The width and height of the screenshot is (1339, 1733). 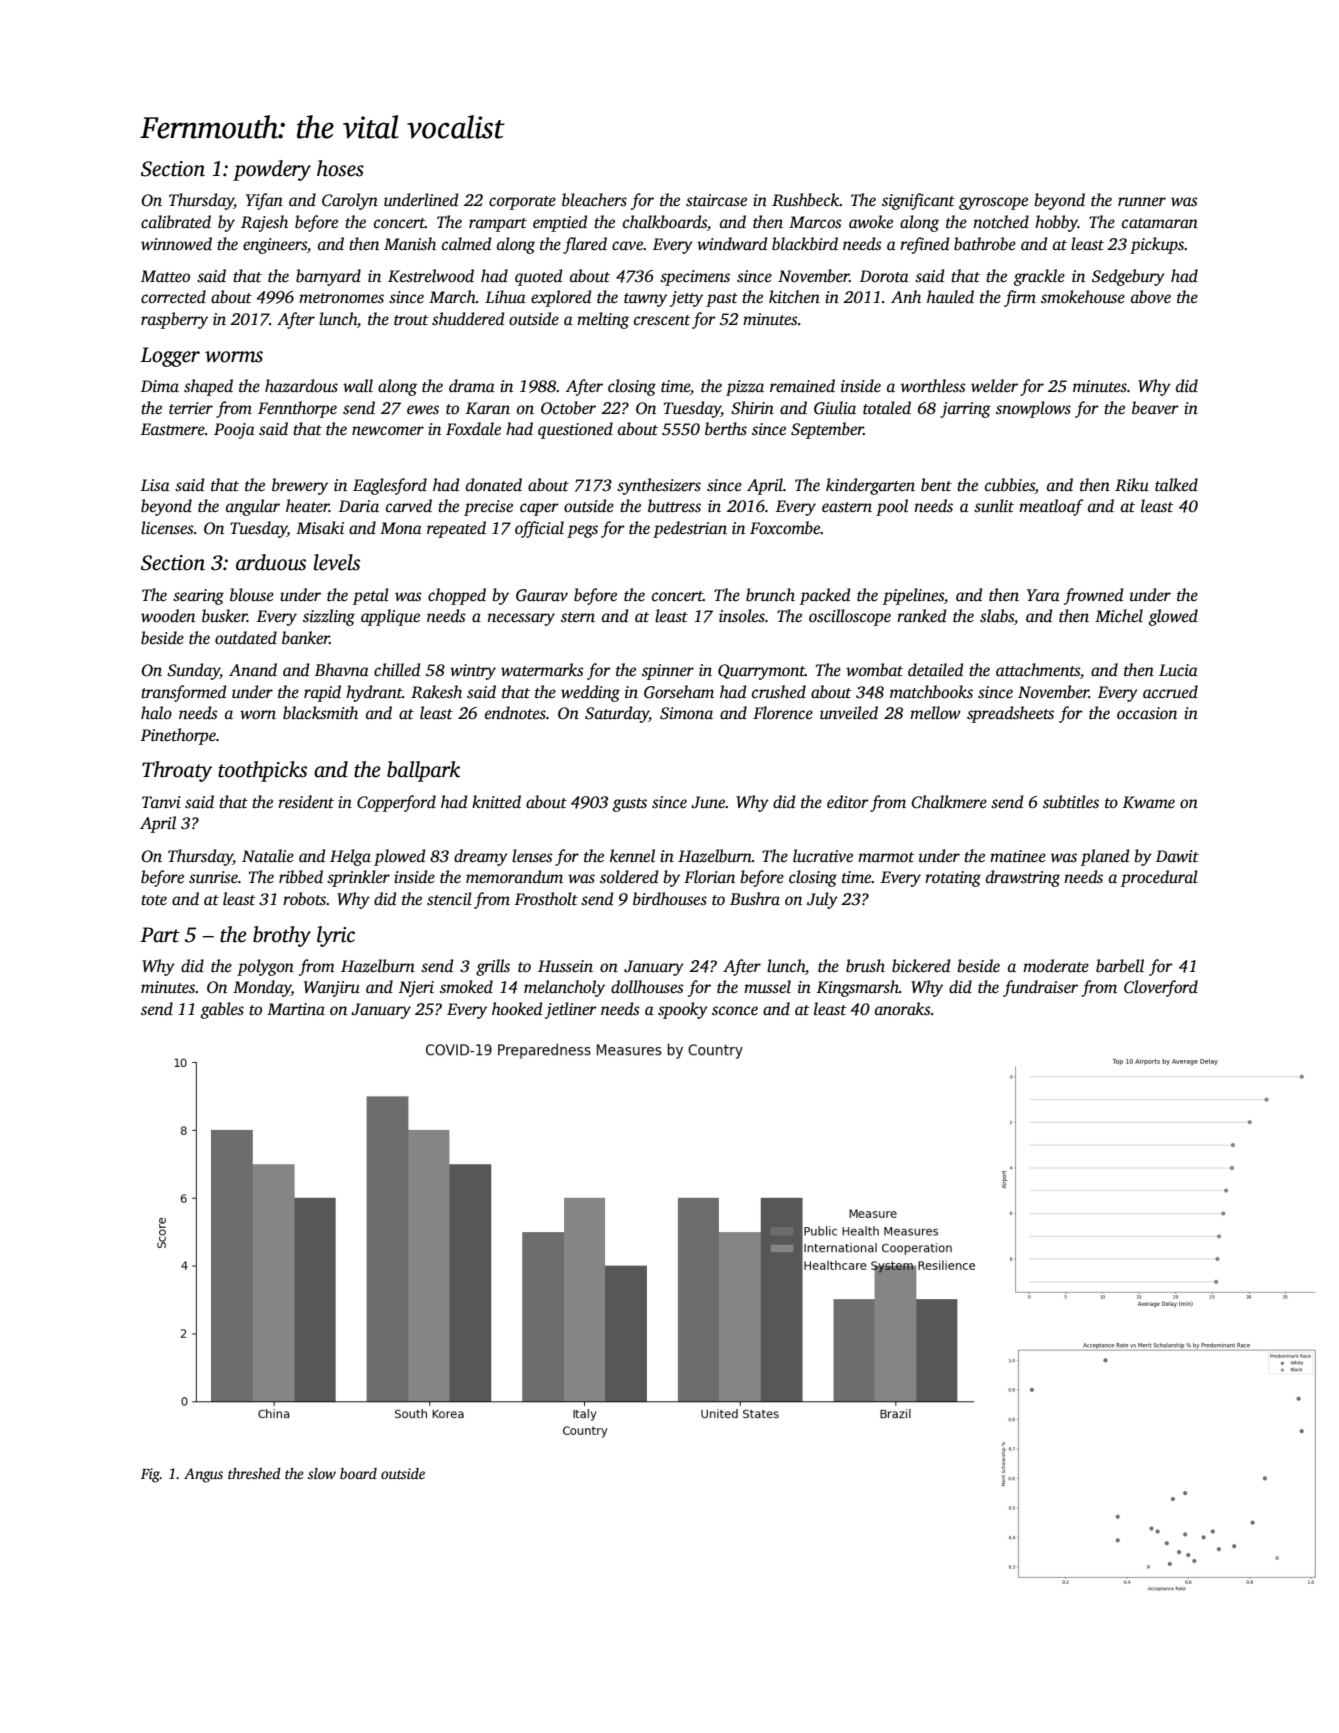 What do you see at coordinates (953, 879) in the screenshot?
I see `rotating` at bounding box center [953, 879].
